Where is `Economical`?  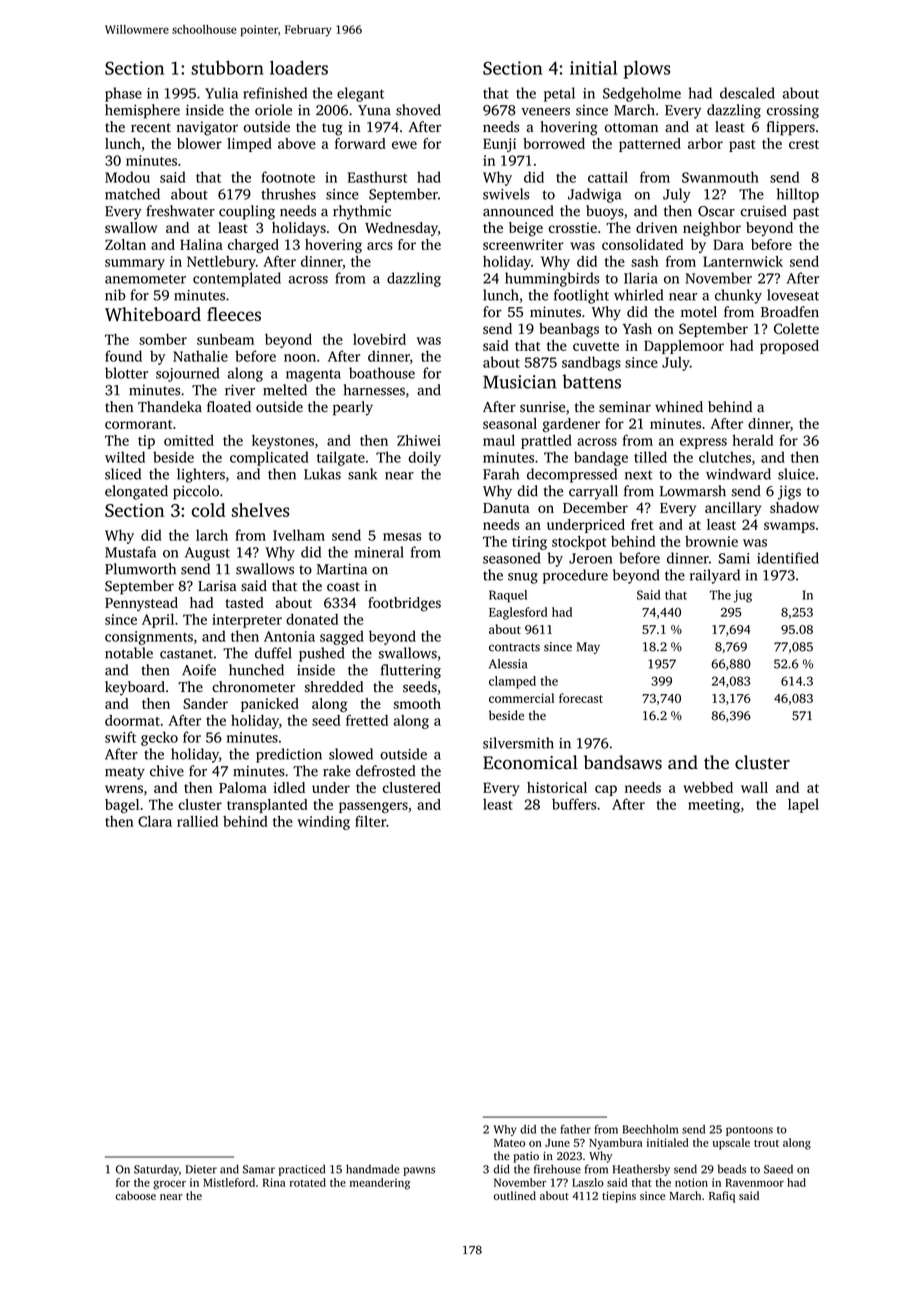 Economical is located at coordinates (530, 762).
